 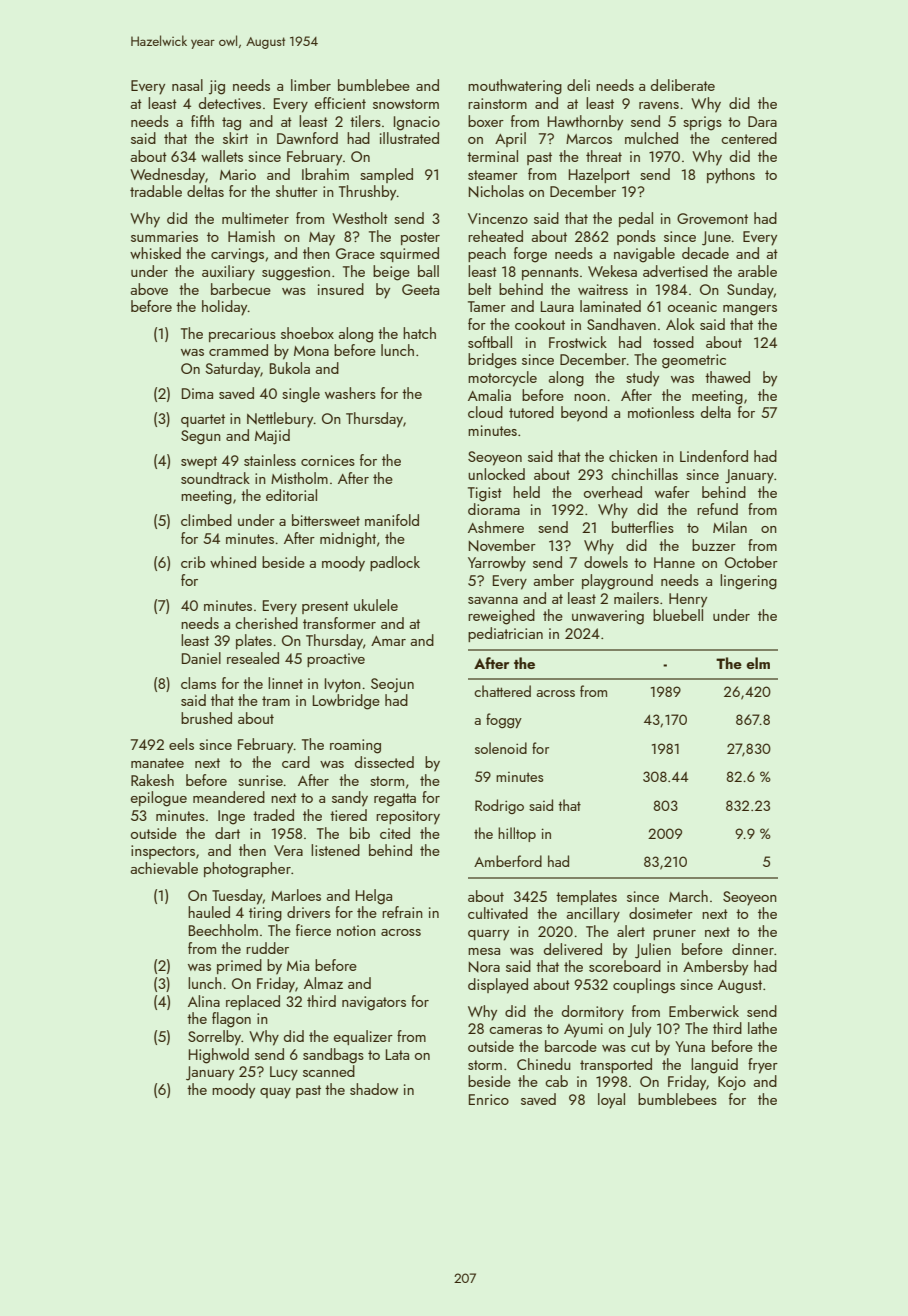 I want to click on fifth, so click(x=202, y=121).
